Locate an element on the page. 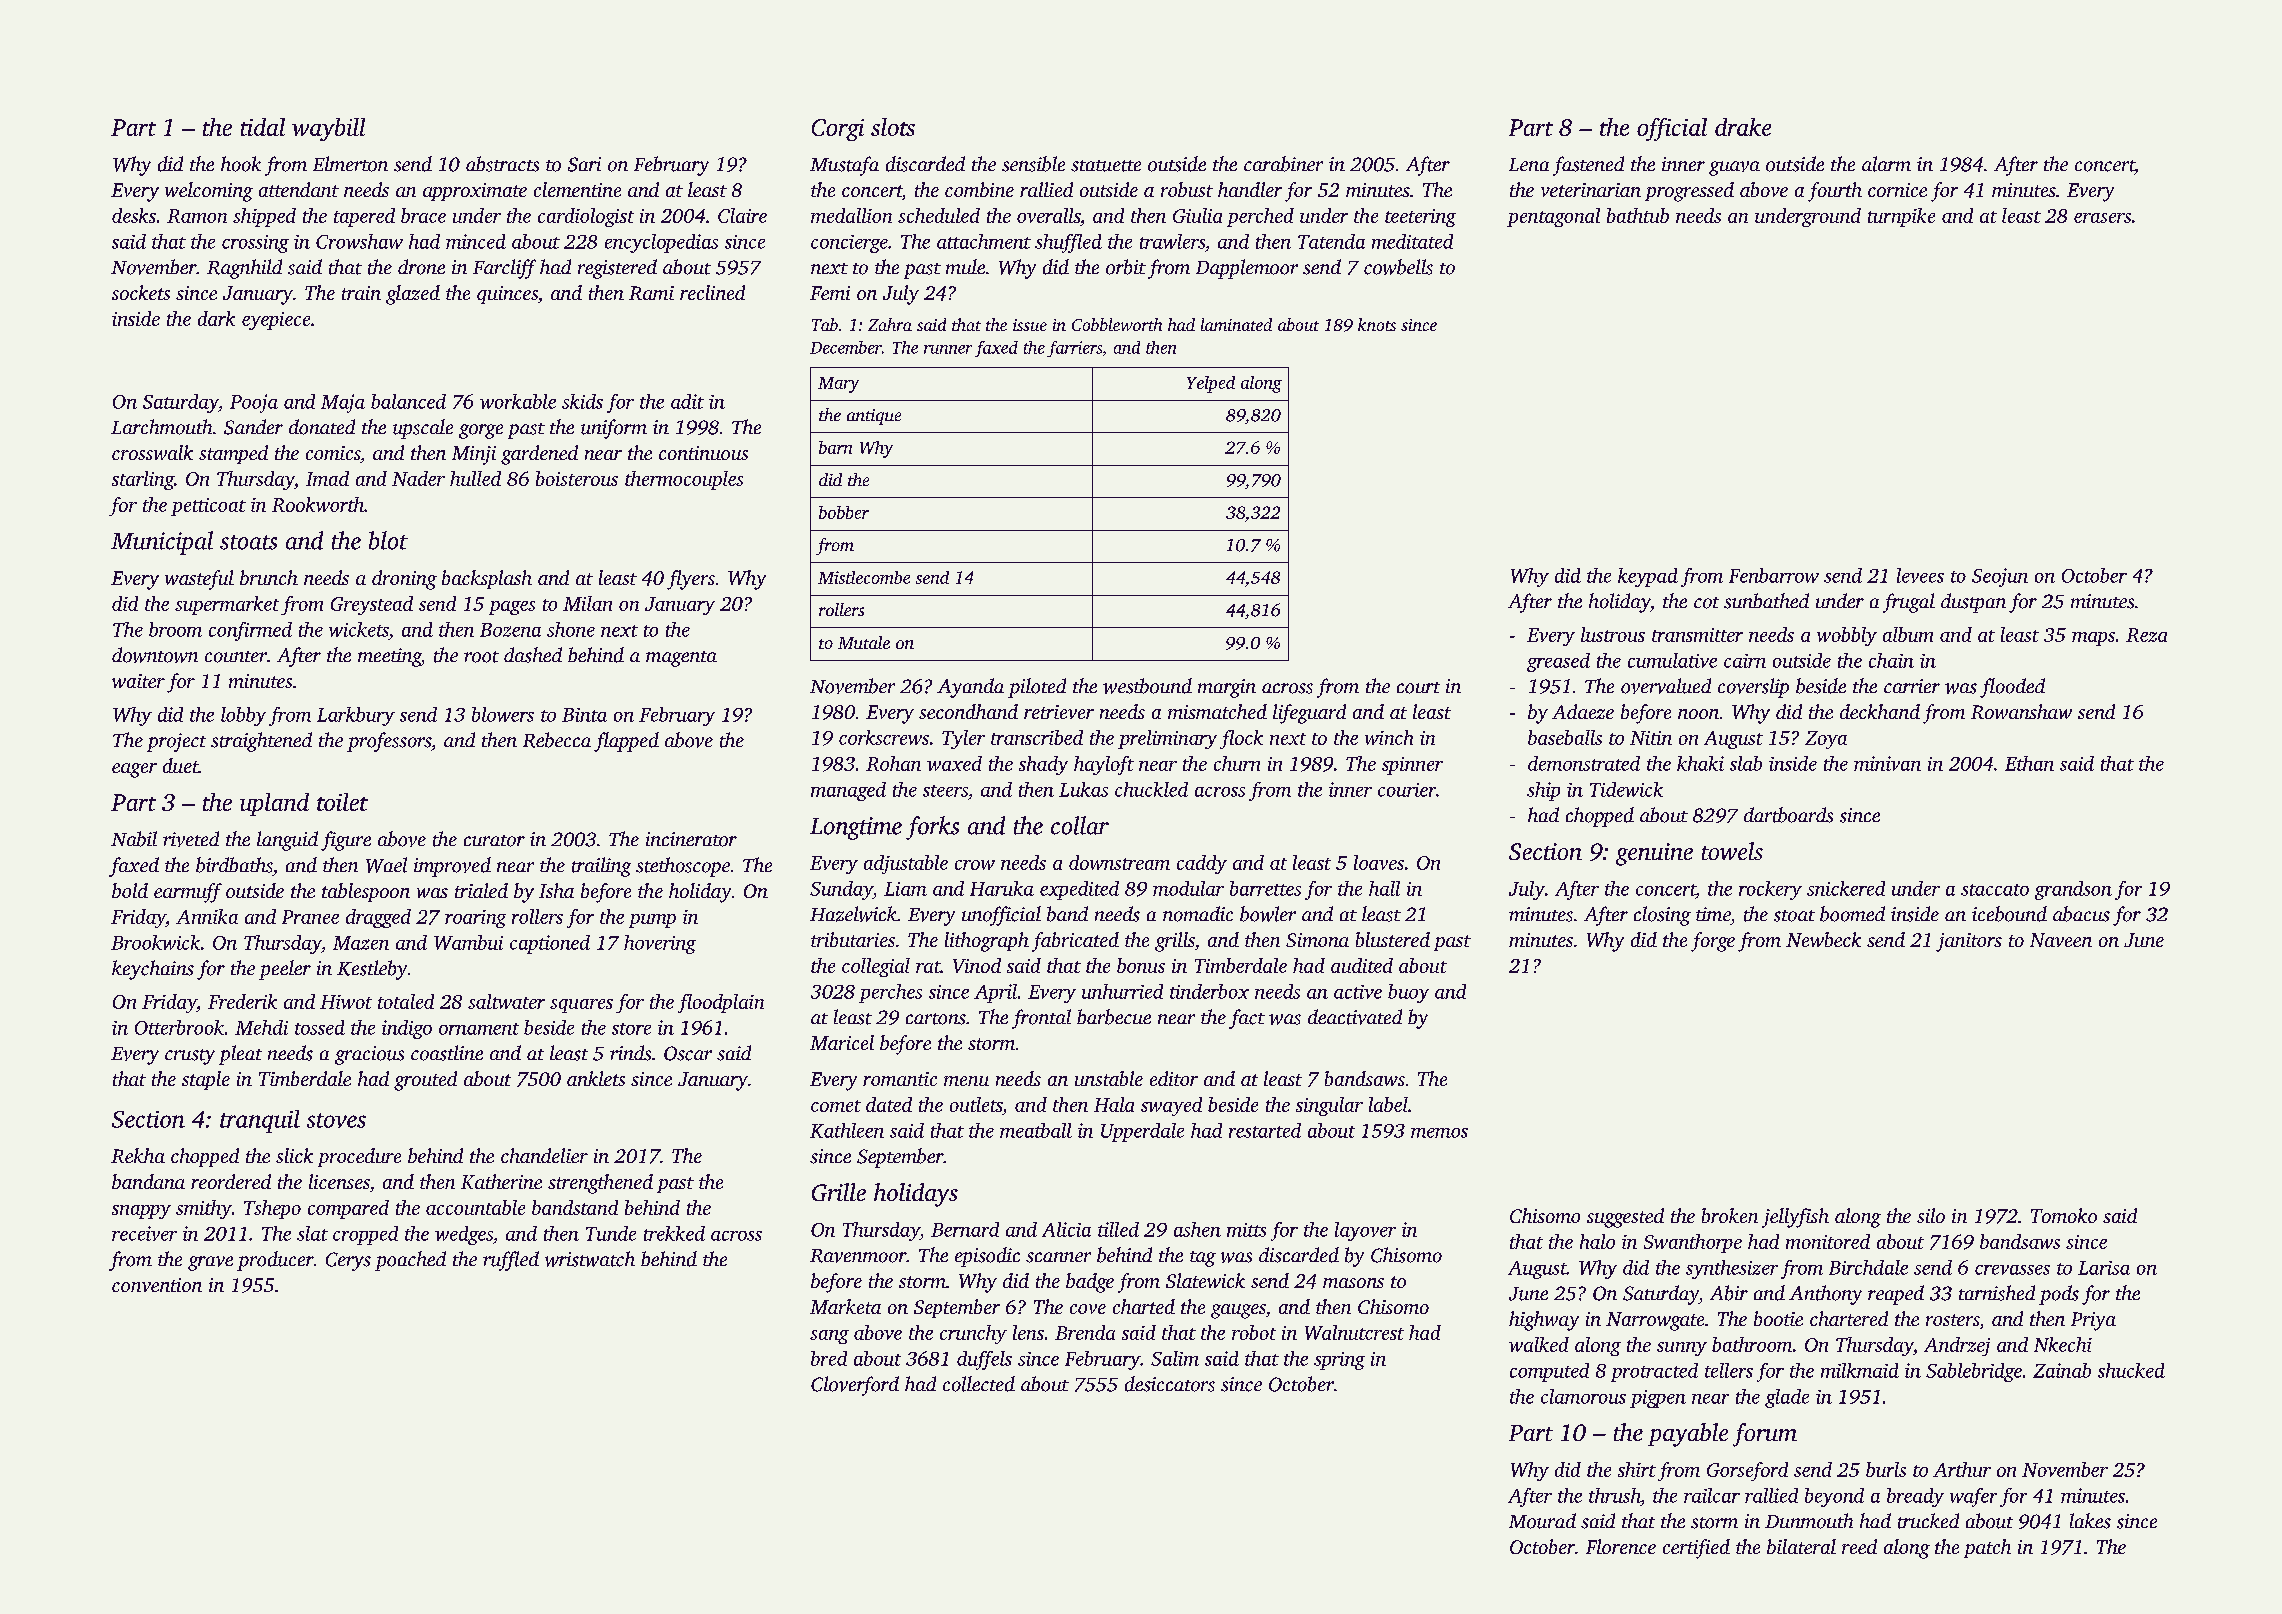  drake is located at coordinates (1743, 127).
